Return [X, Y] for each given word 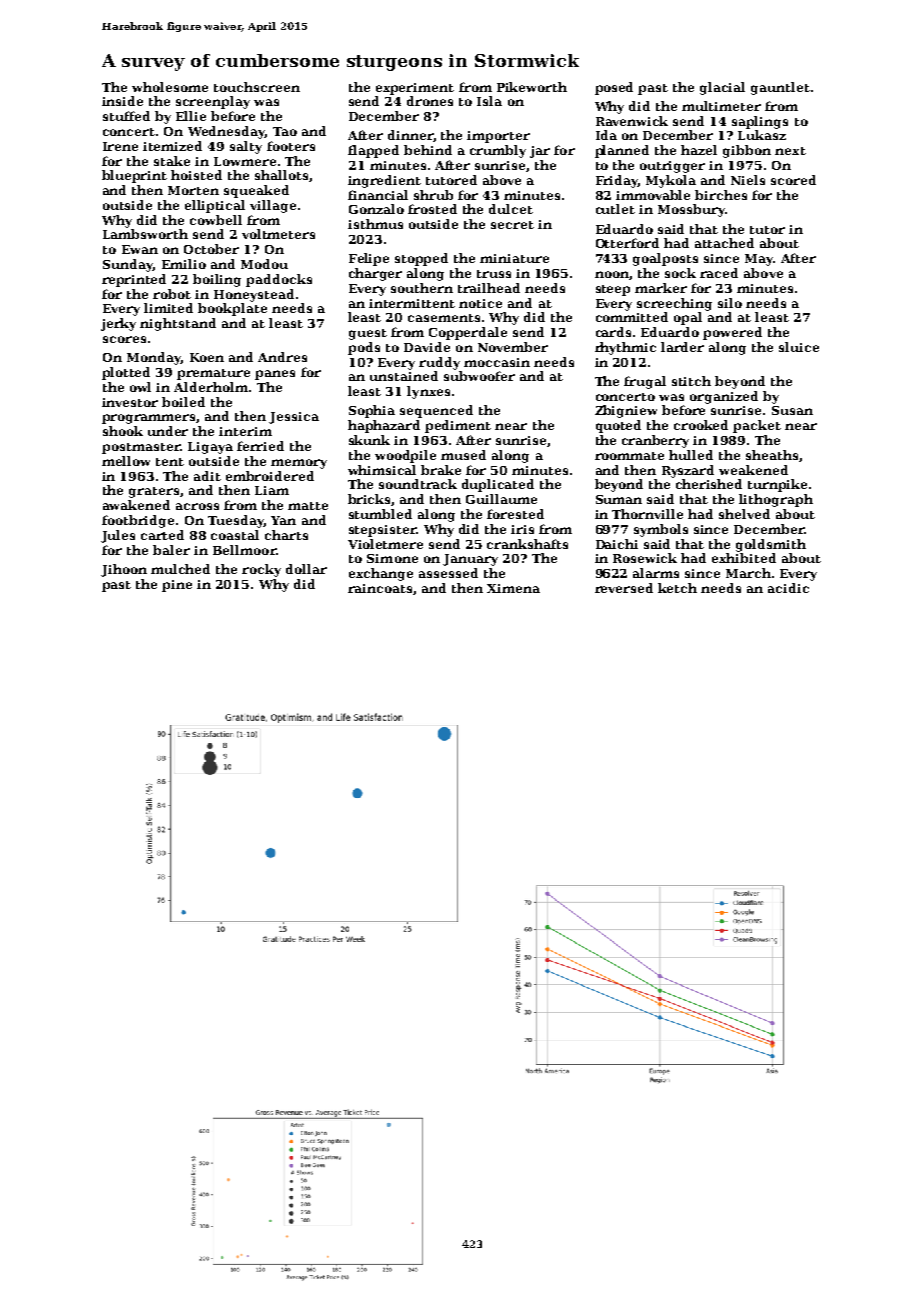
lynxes [428, 392]
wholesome [170, 87]
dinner [410, 135]
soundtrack [418, 484]
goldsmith [771, 545]
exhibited [744, 558]
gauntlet [780, 88]
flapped [373, 151]
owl [140, 387]
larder [682, 347]
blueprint [134, 176]
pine [177, 586]
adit [207, 476]
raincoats [380, 588]
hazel [699, 150]
